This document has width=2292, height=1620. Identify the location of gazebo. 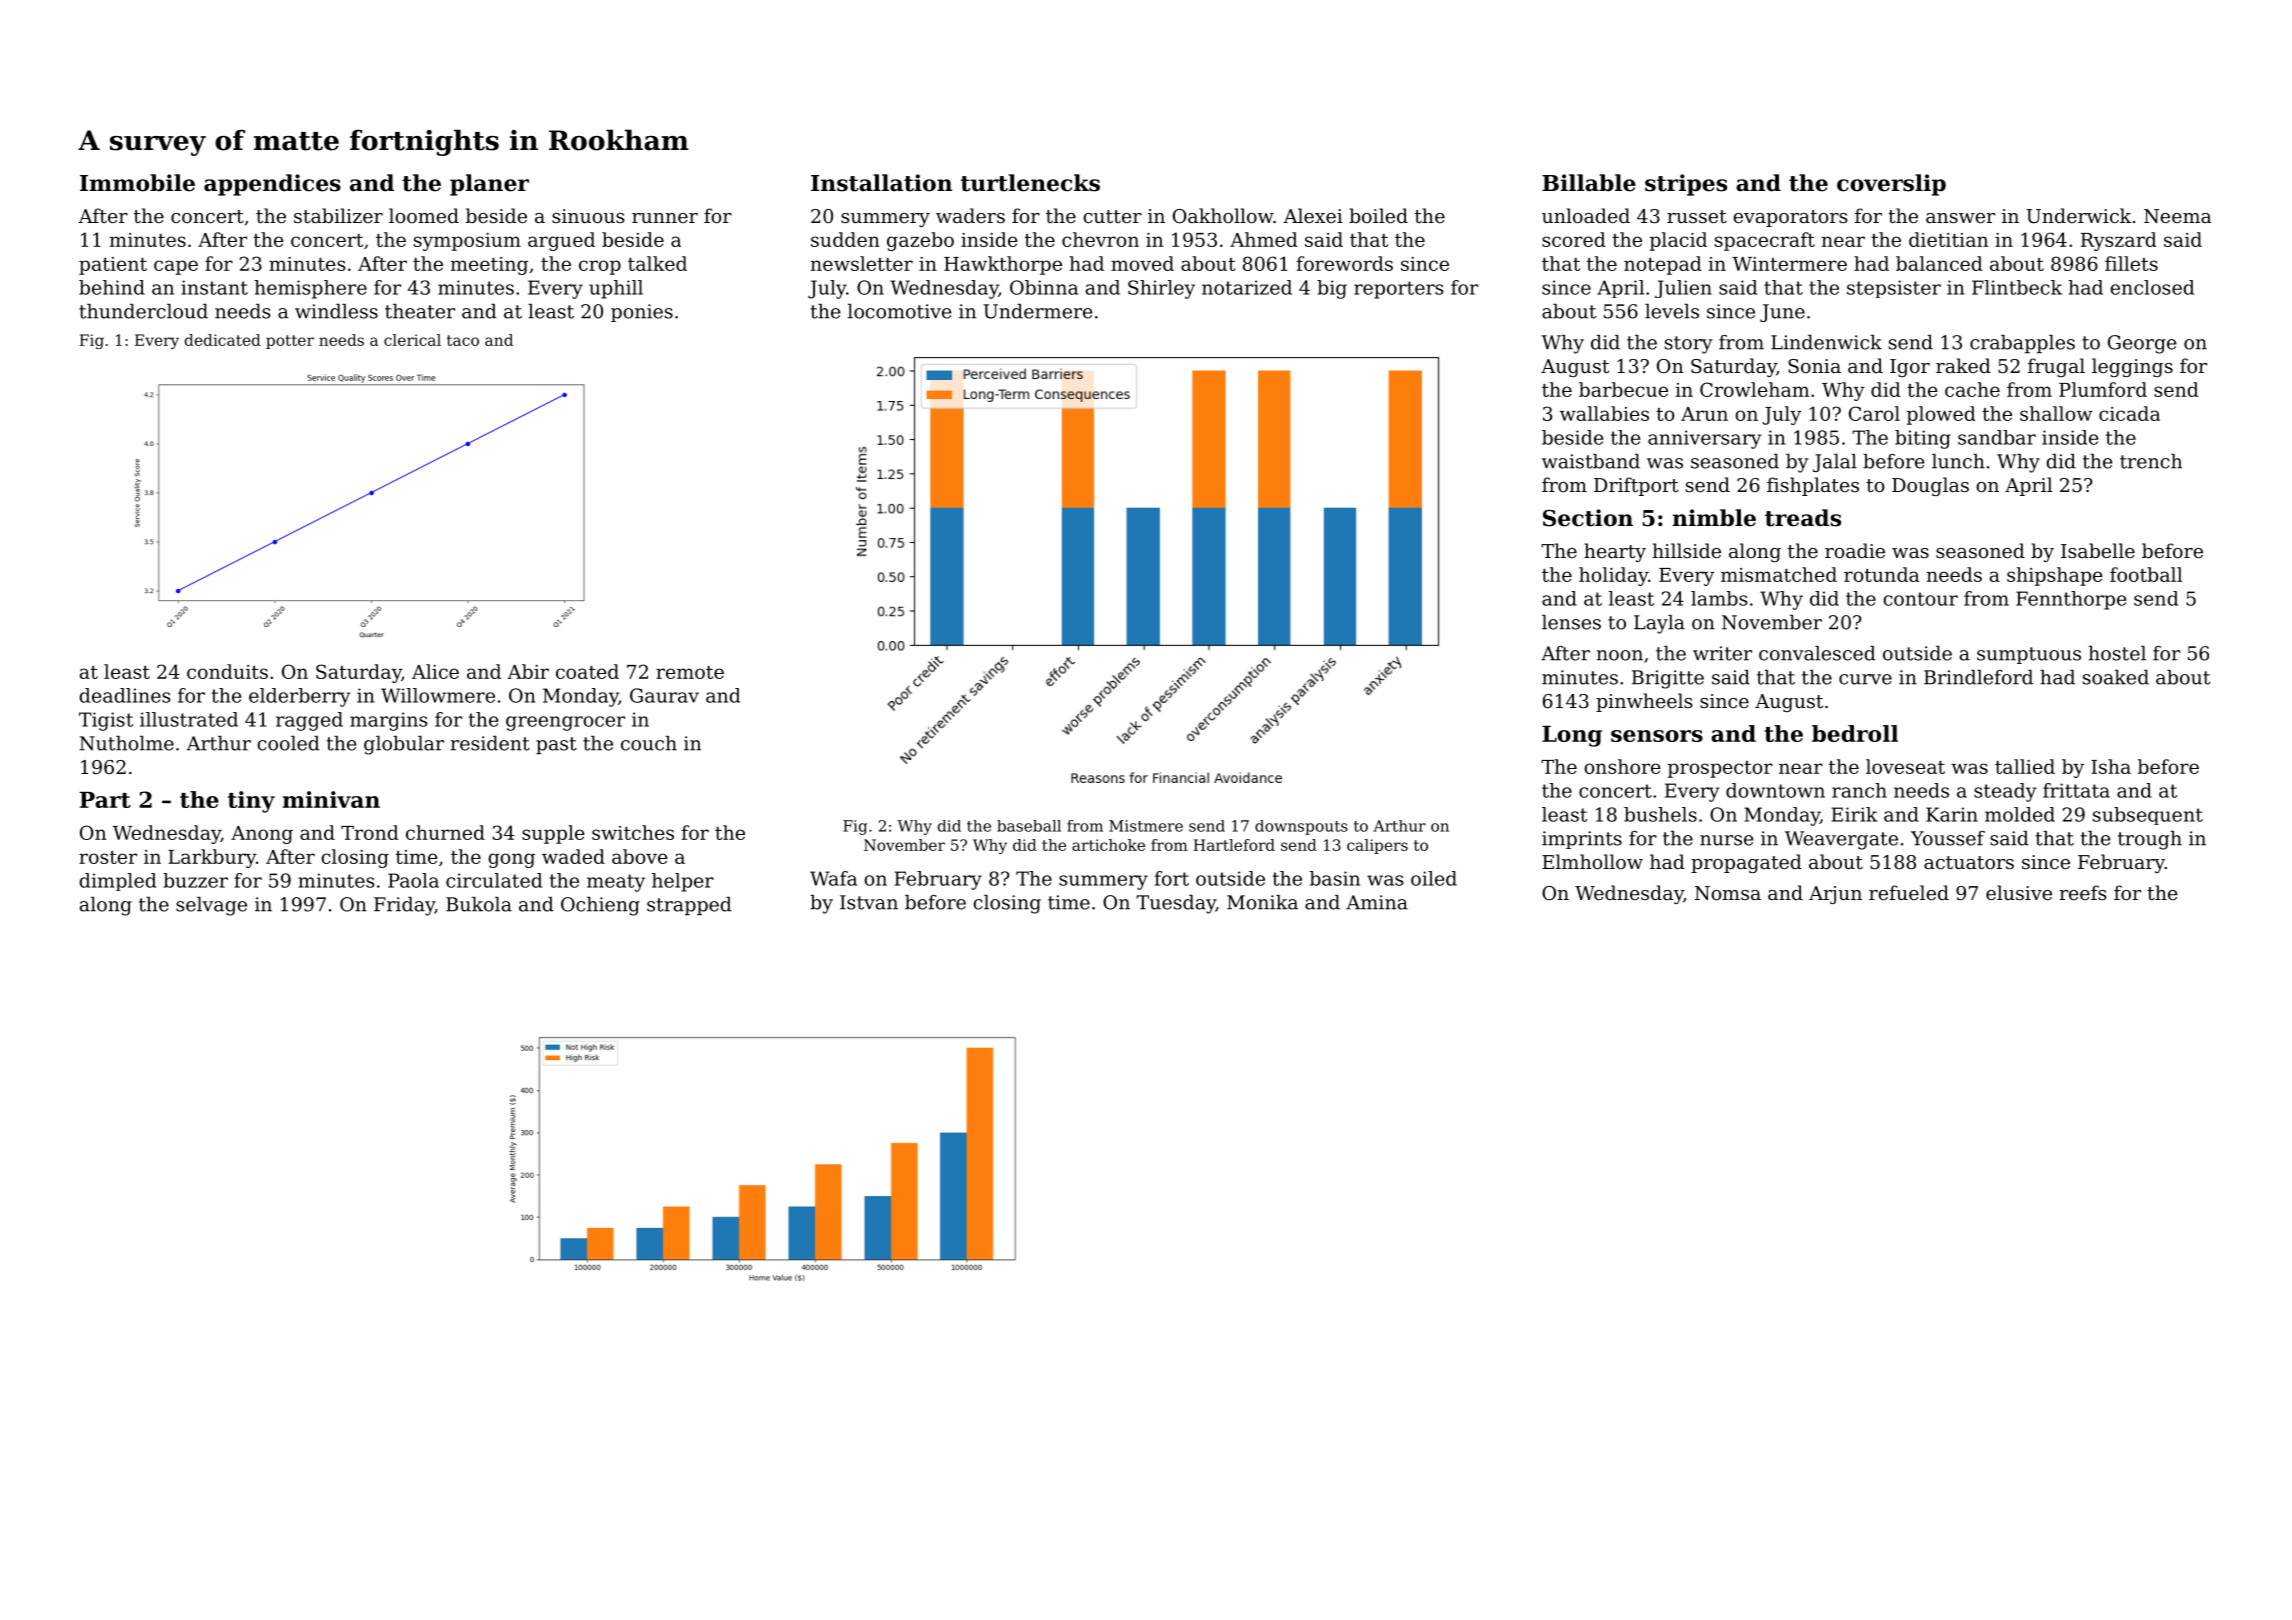
(920, 241).
